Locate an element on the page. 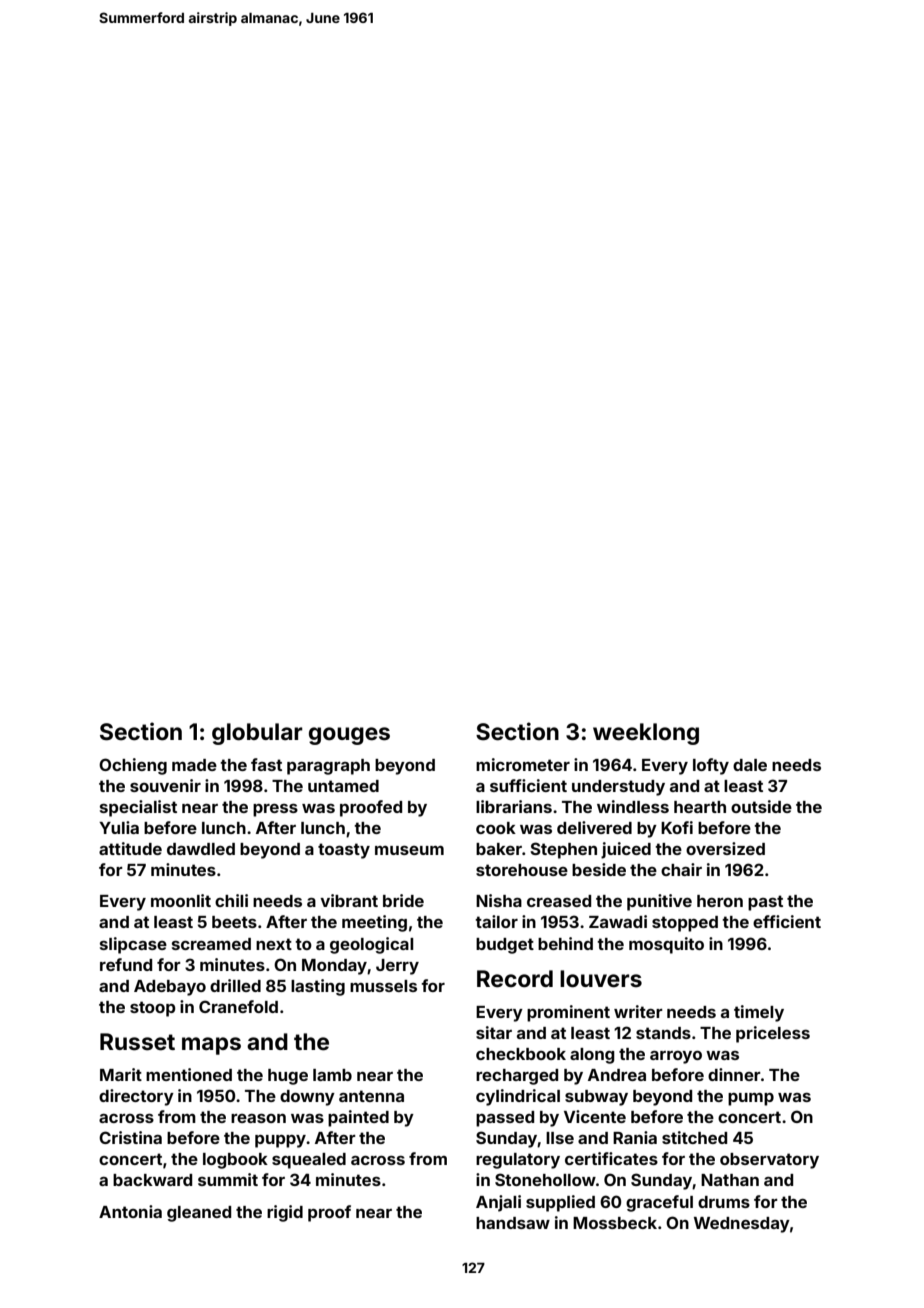 This image has width=924, height=1308. Cranefold is located at coordinates (238, 1006).
